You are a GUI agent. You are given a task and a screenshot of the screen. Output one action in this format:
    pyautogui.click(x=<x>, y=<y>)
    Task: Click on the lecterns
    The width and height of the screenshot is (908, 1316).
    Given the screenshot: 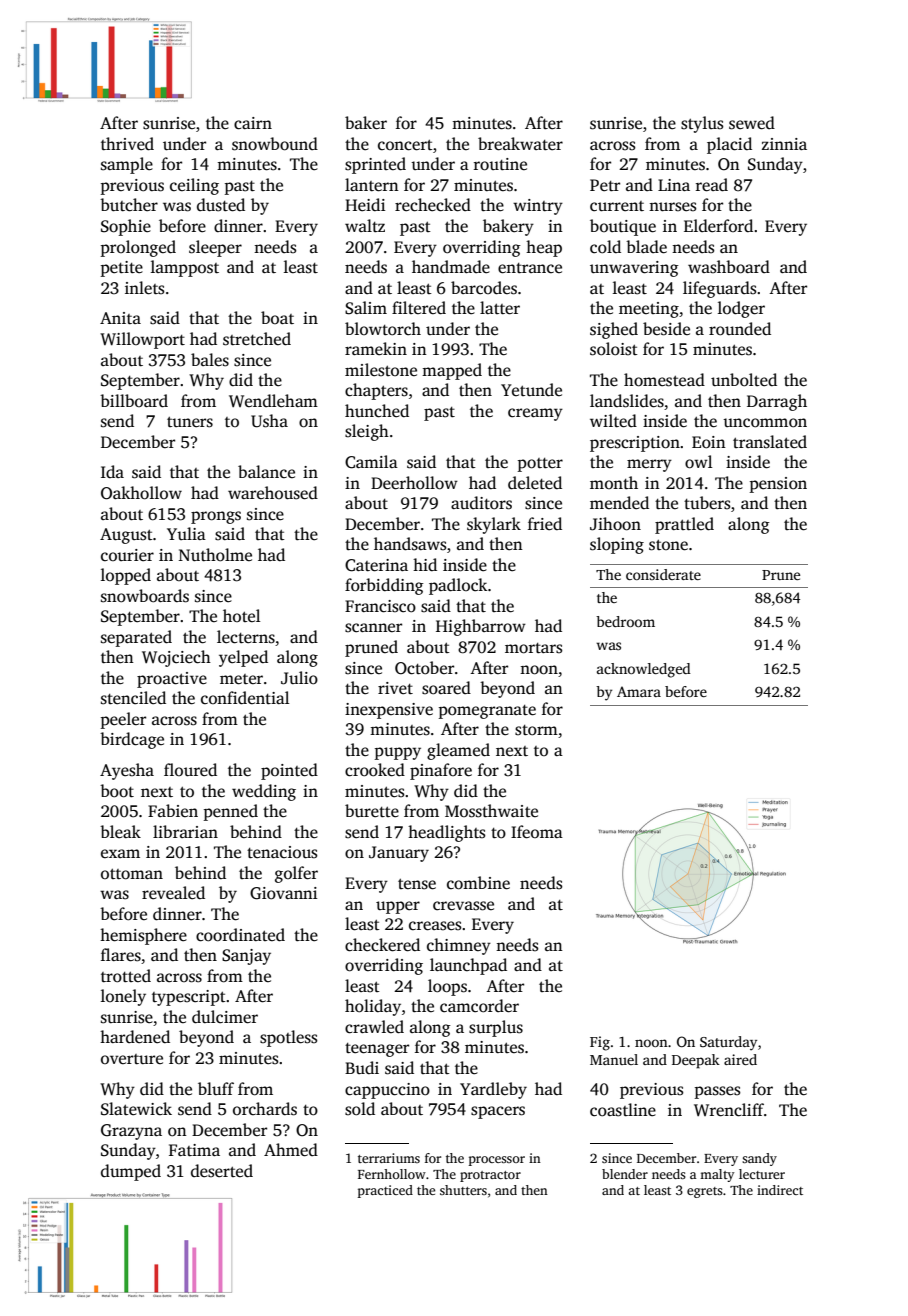 What is the action you would take?
    pyautogui.click(x=246, y=637)
